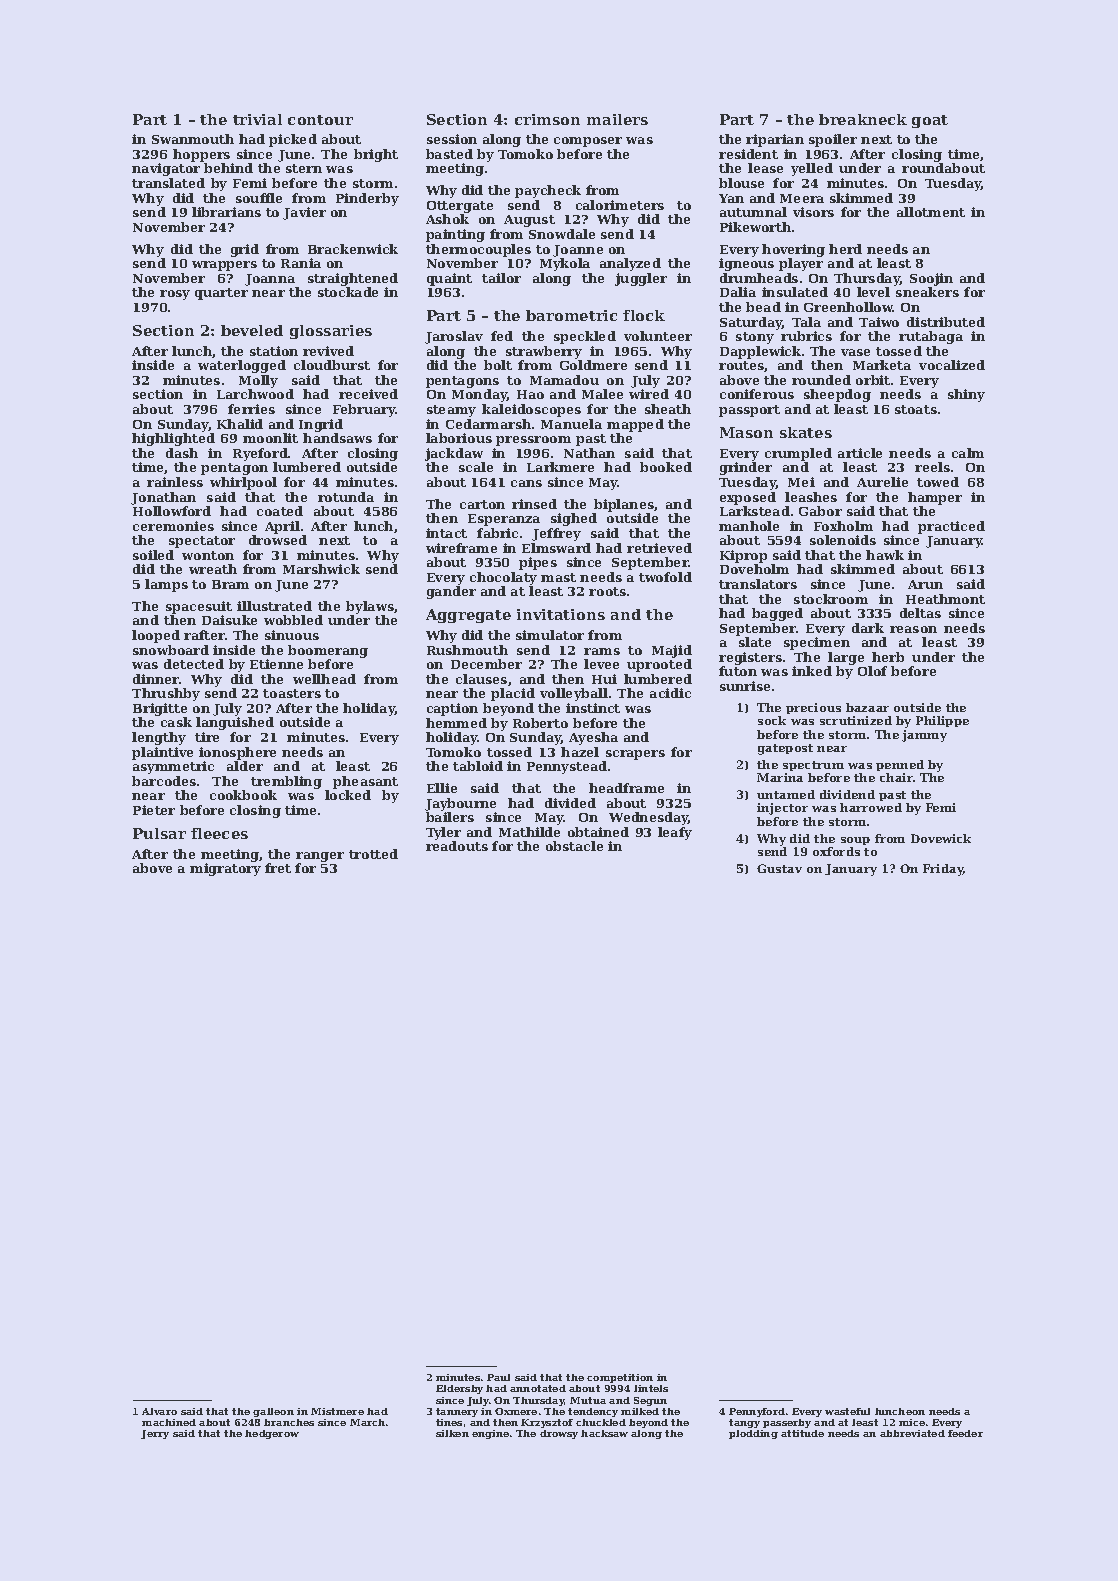 The width and height of the document is (1118, 1581). What do you see at coordinates (272, 1434) in the document?
I see `hedgerow` at bounding box center [272, 1434].
